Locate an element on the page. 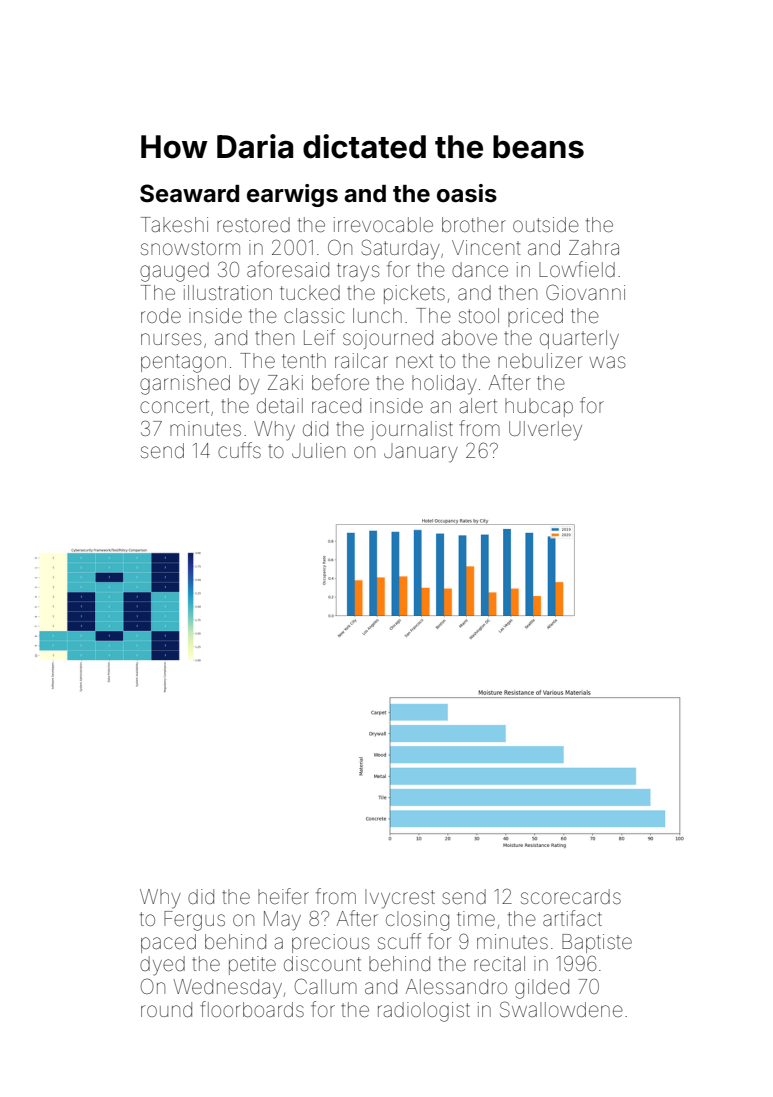 Image resolution: width=773 pixels, height=1097 pixels. oasis is located at coordinates (467, 193).
